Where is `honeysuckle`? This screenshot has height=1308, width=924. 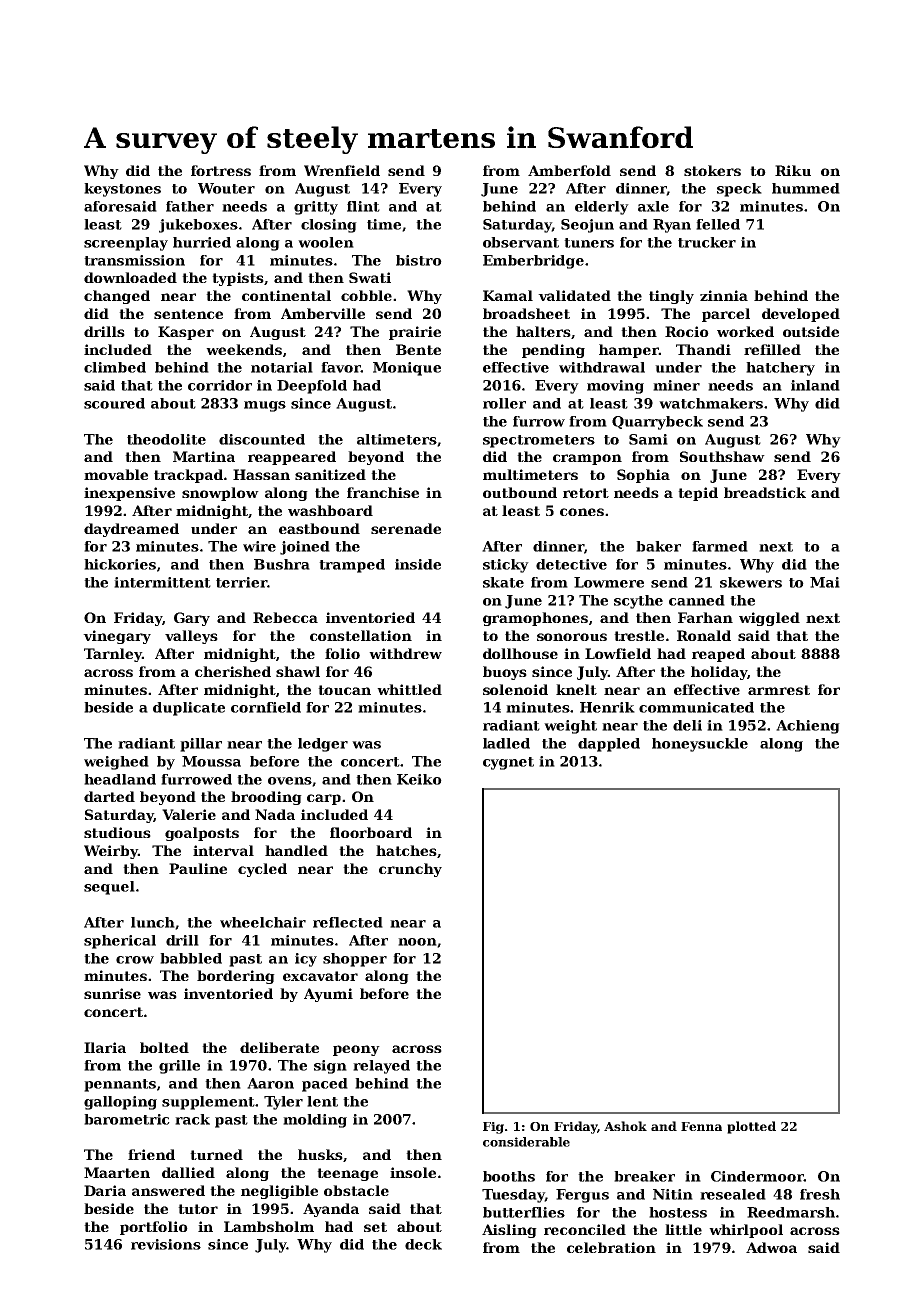 honeysuckle is located at coordinates (700, 745).
